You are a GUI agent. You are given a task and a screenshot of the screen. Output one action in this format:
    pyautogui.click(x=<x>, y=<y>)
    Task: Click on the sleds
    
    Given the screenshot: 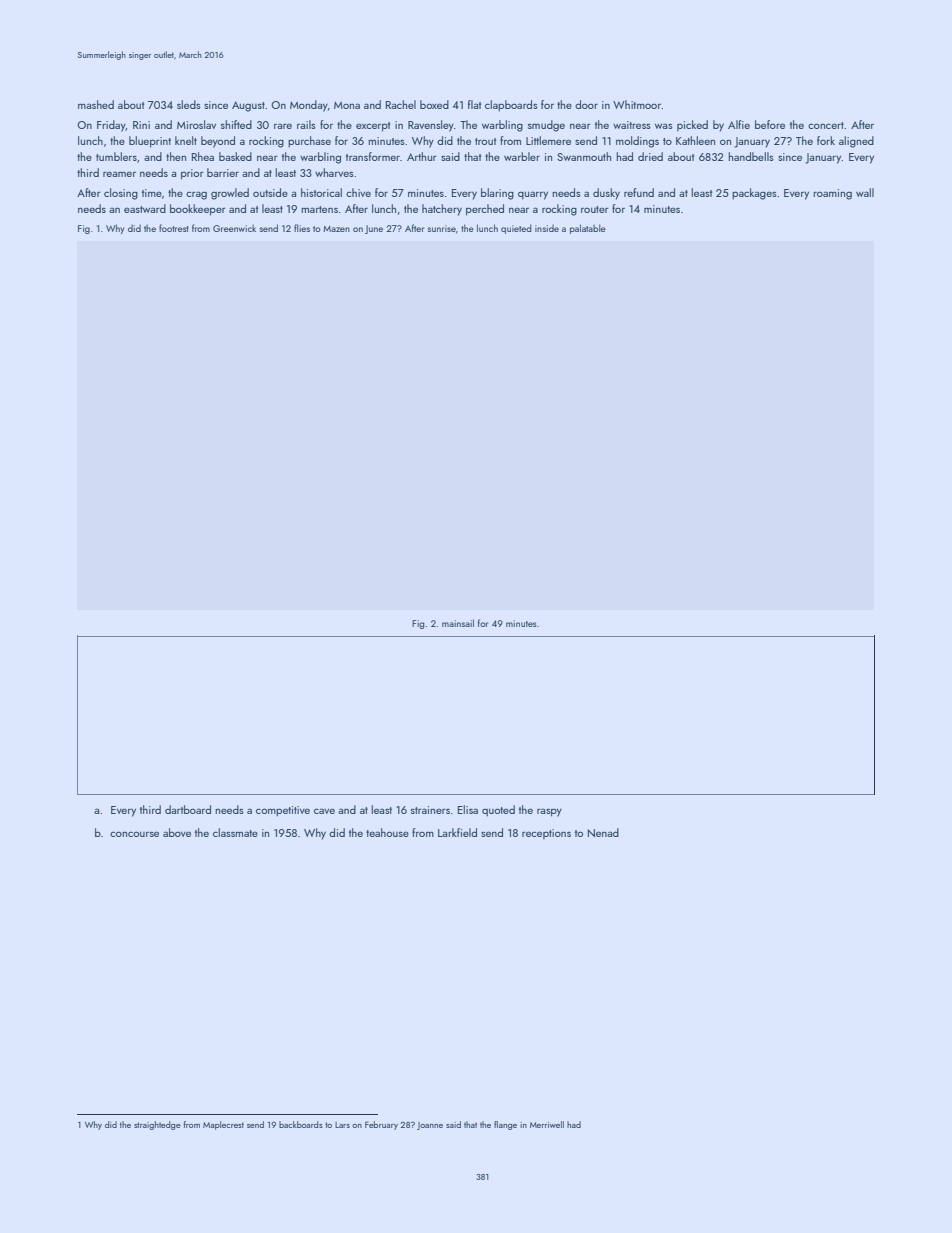 What is the action you would take?
    pyautogui.click(x=189, y=104)
